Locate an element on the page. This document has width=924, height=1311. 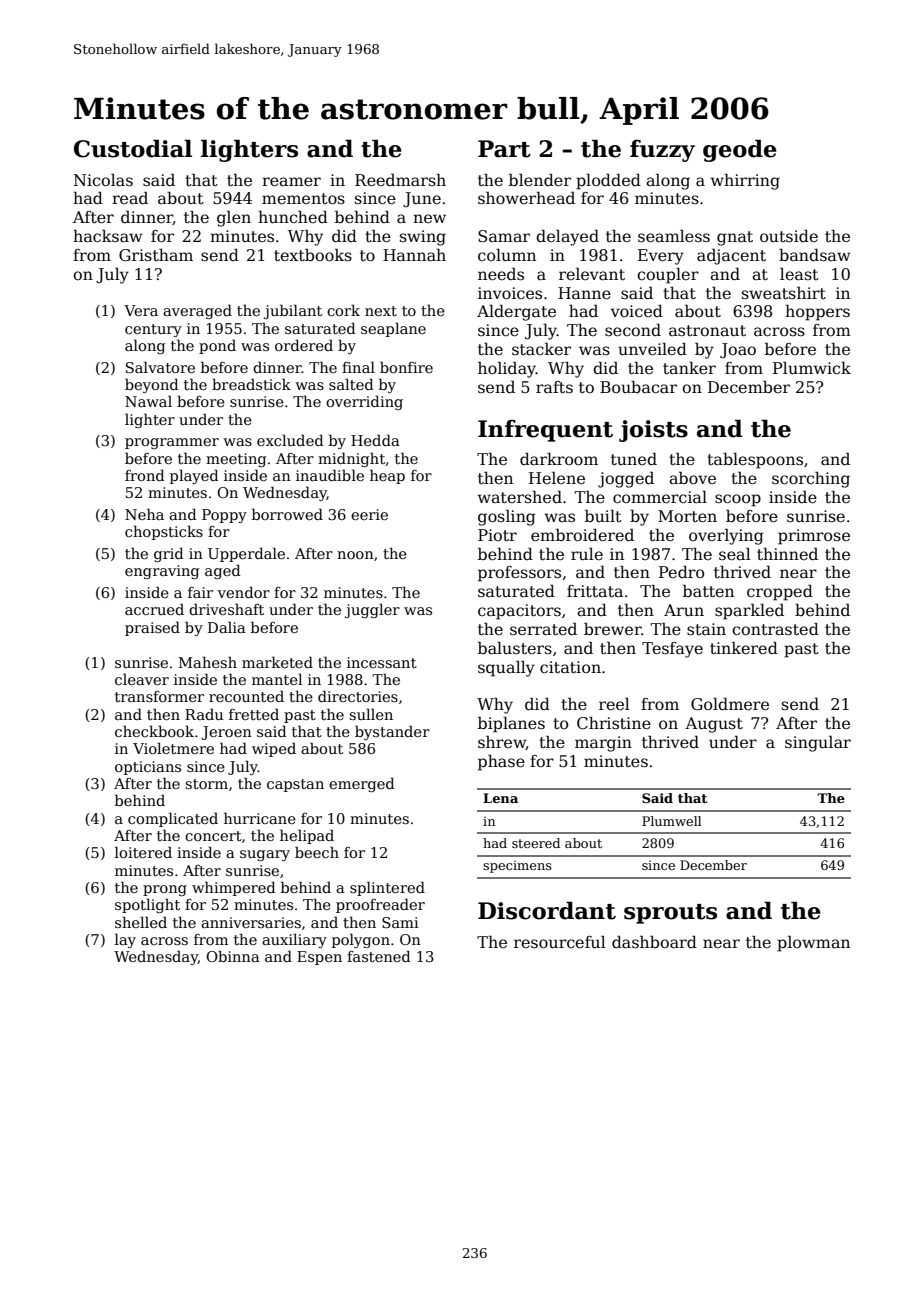
citation is located at coordinates (570, 667).
